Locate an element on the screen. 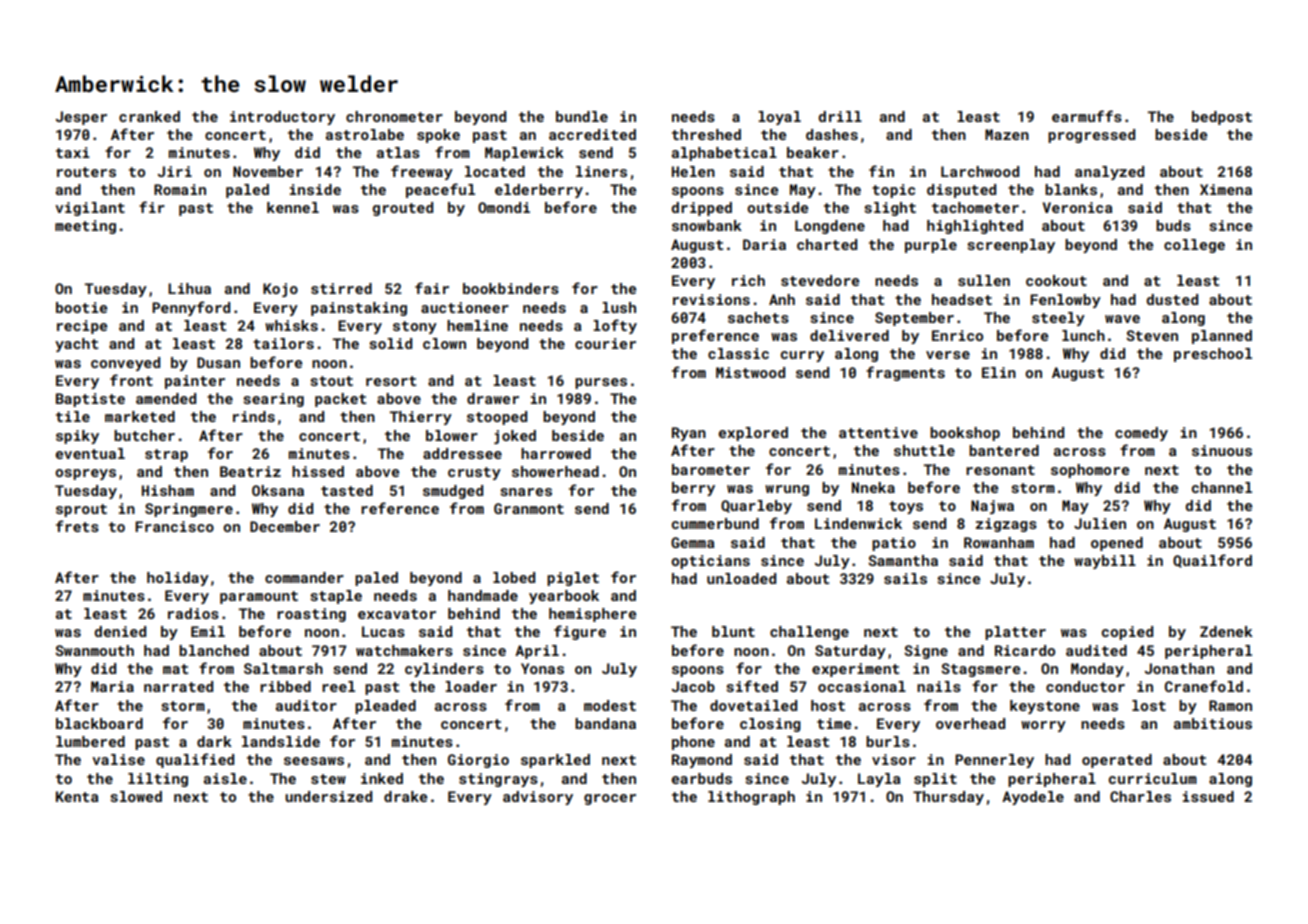 Image resolution: width=1308 pixels, height=924 pixels. planned is located at coordinates (1222, 337).
